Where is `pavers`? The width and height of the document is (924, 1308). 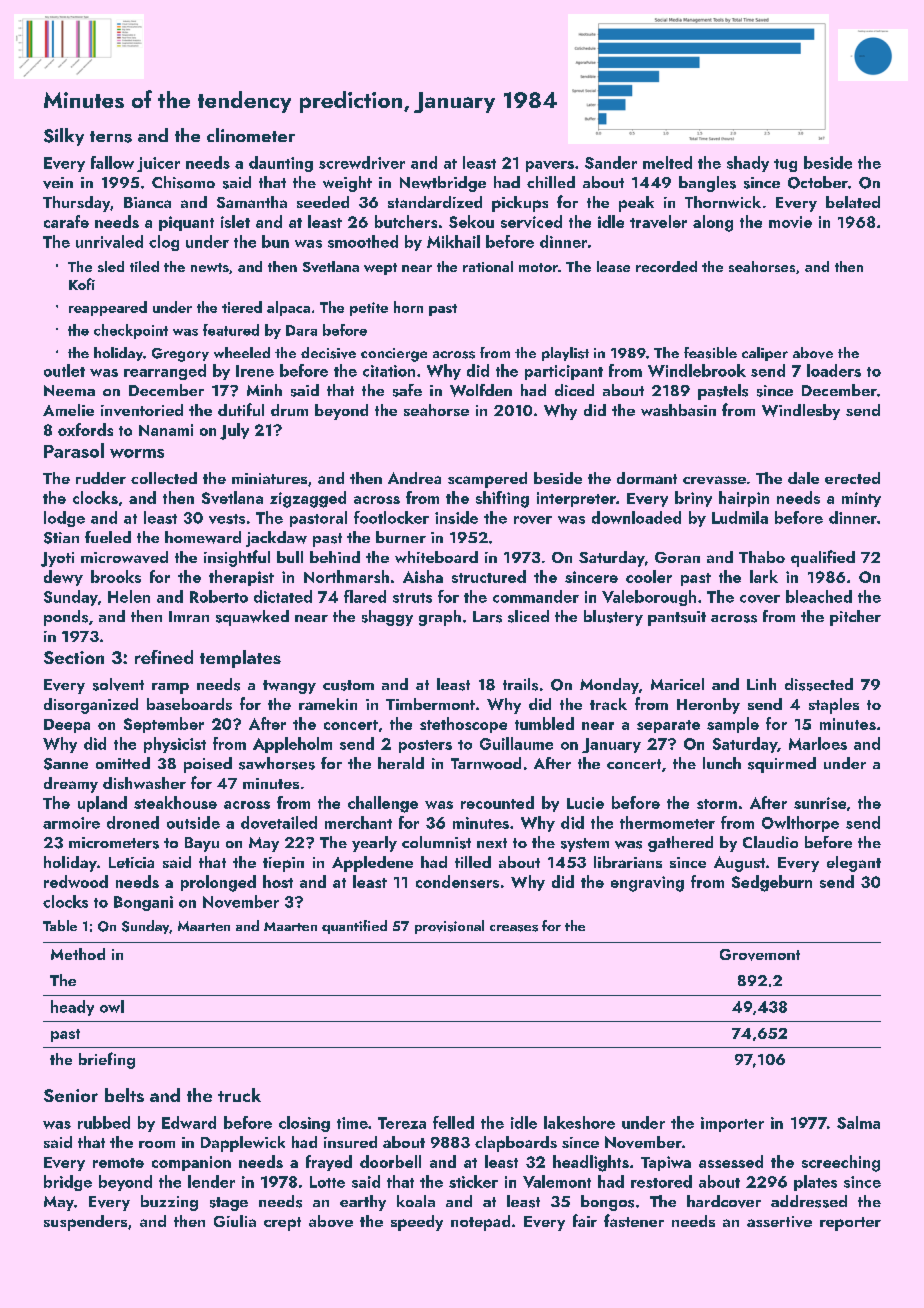 pavers is located at coordinates (550, 166).
